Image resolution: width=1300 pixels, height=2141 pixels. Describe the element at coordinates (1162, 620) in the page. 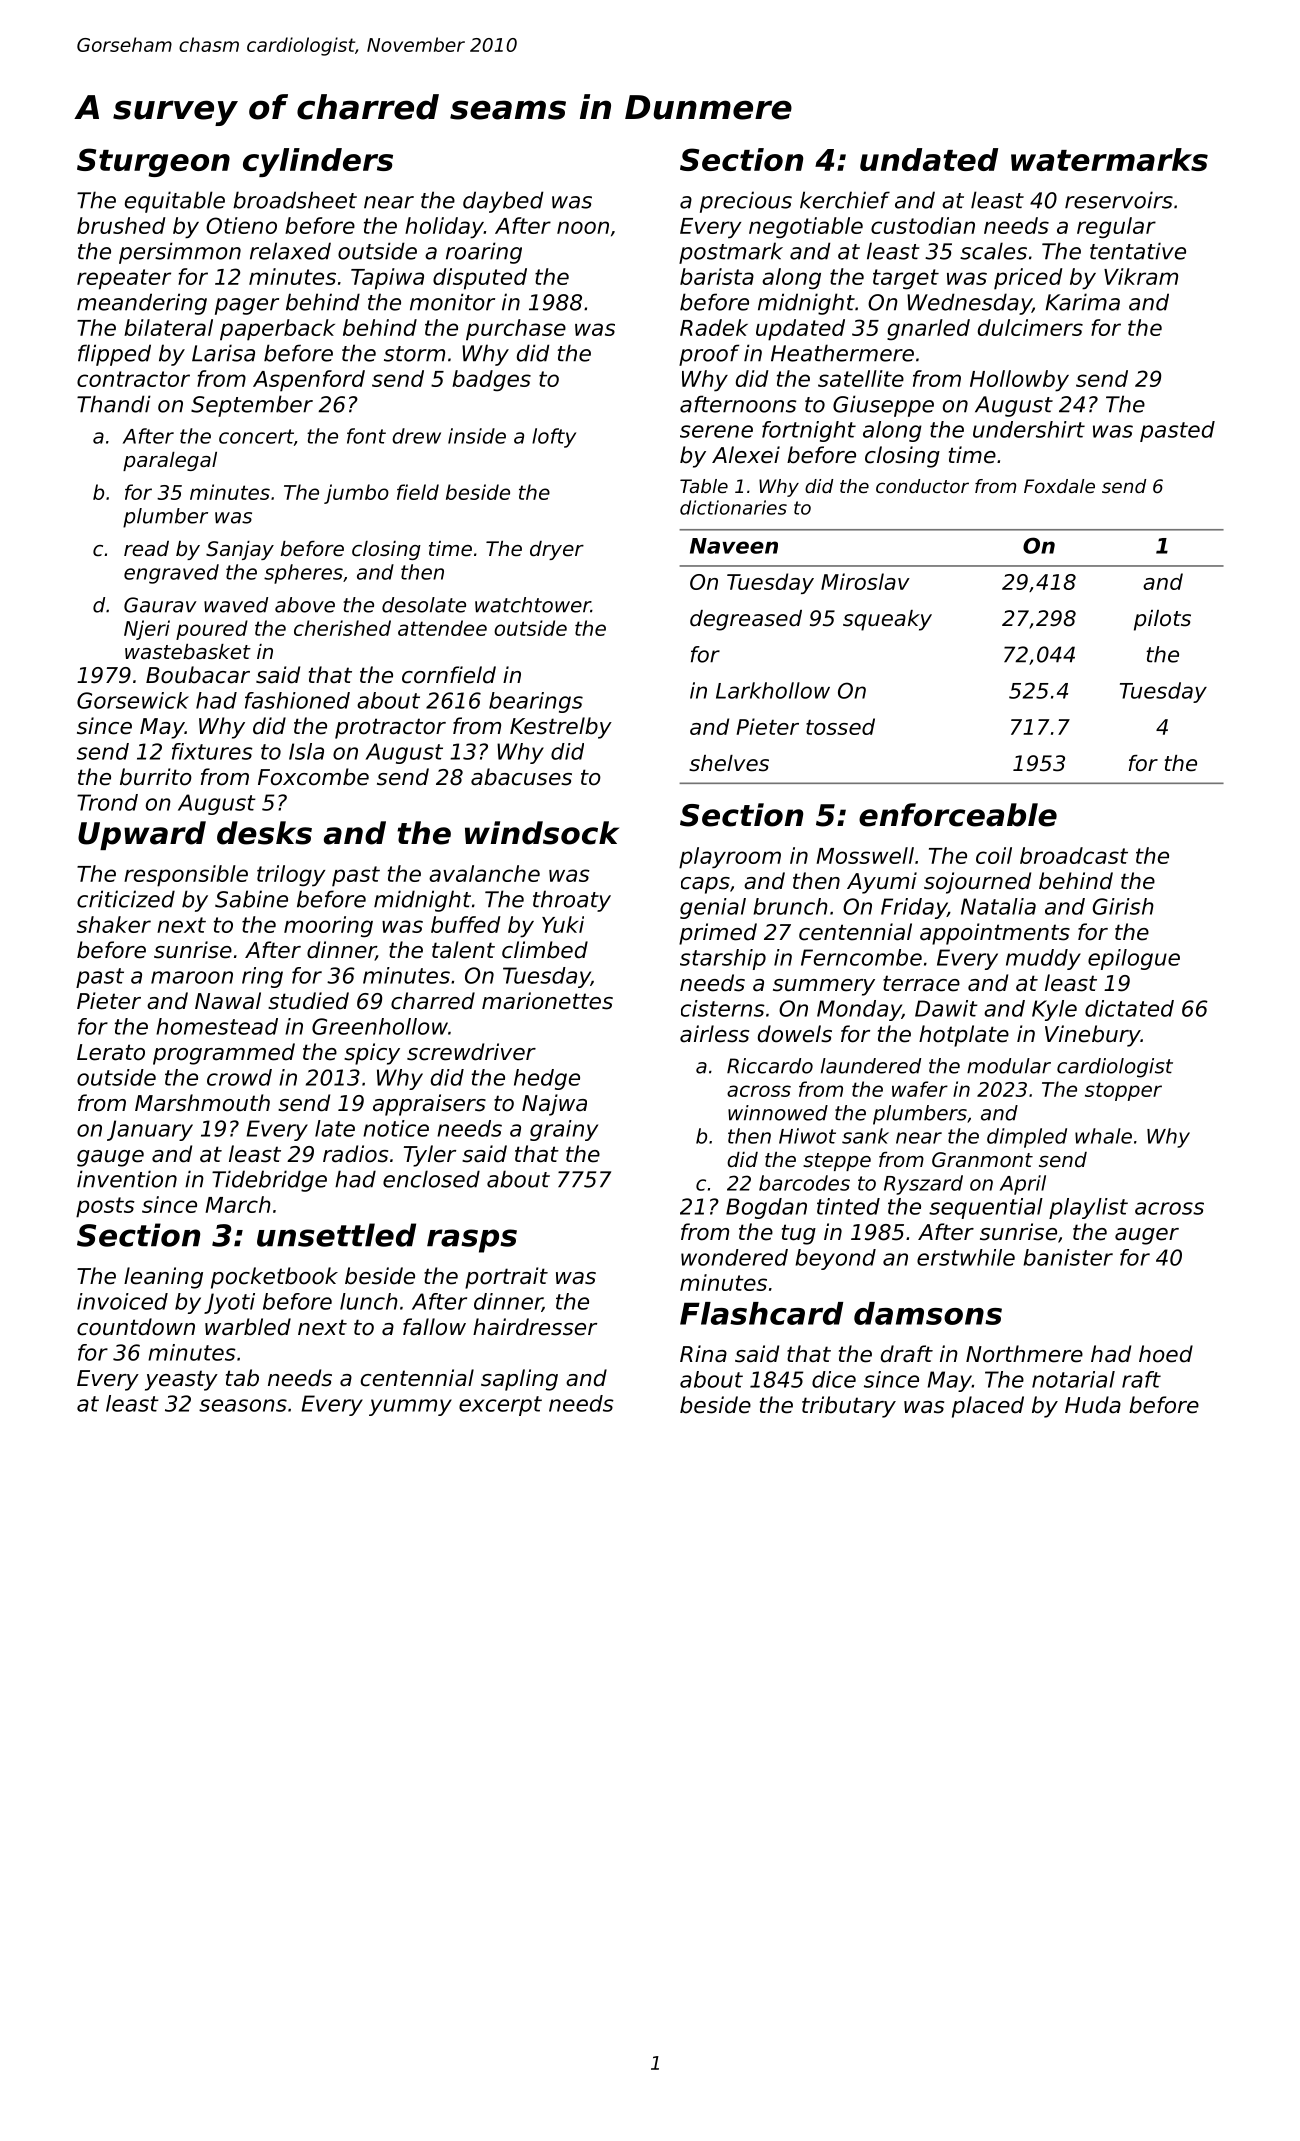

I see `pilots` at that location.
